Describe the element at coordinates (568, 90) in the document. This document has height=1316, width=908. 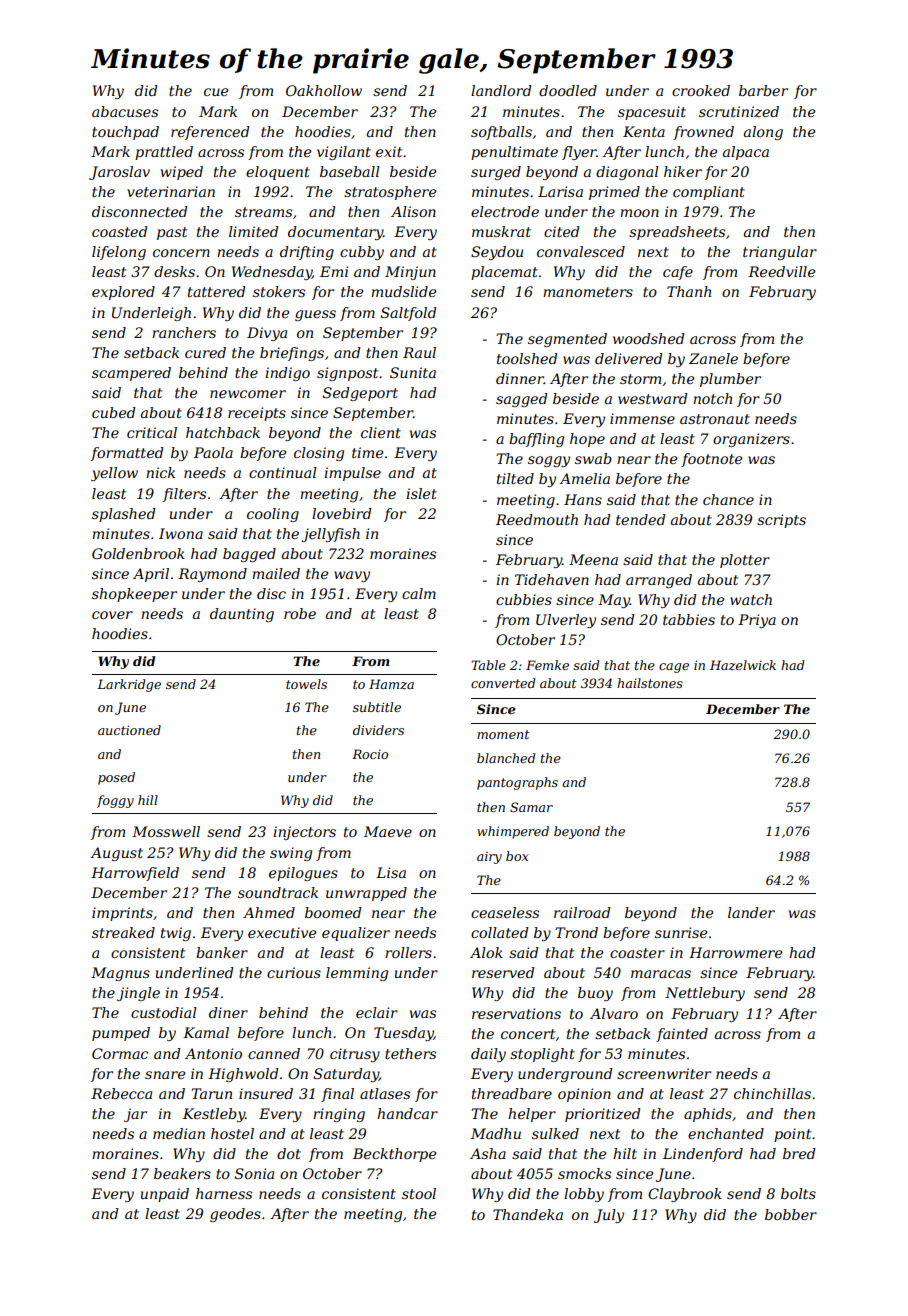
I see `doodled` at that location.
